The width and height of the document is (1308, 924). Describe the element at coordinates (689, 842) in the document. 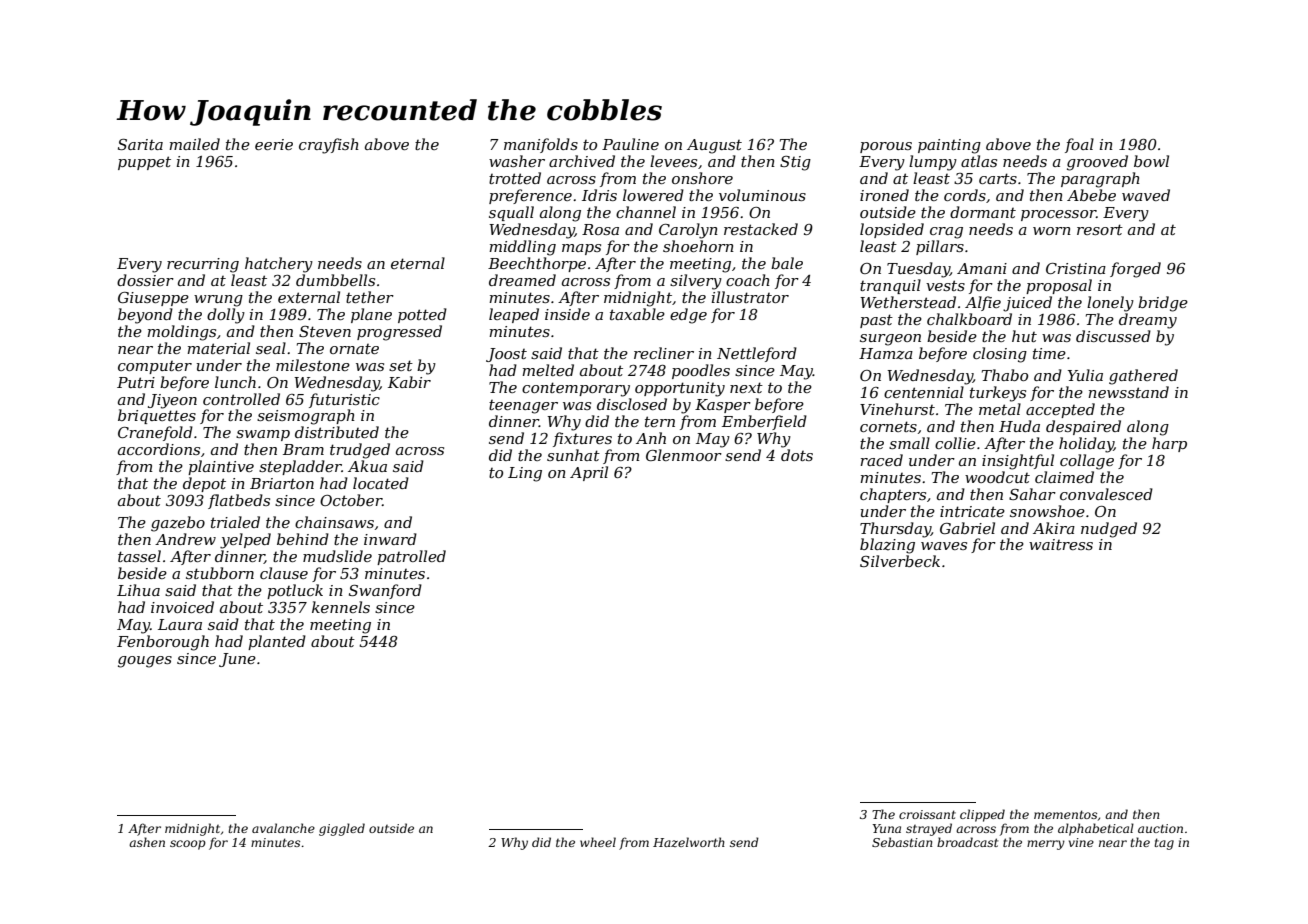

I see `Hazelworth` at that location.
